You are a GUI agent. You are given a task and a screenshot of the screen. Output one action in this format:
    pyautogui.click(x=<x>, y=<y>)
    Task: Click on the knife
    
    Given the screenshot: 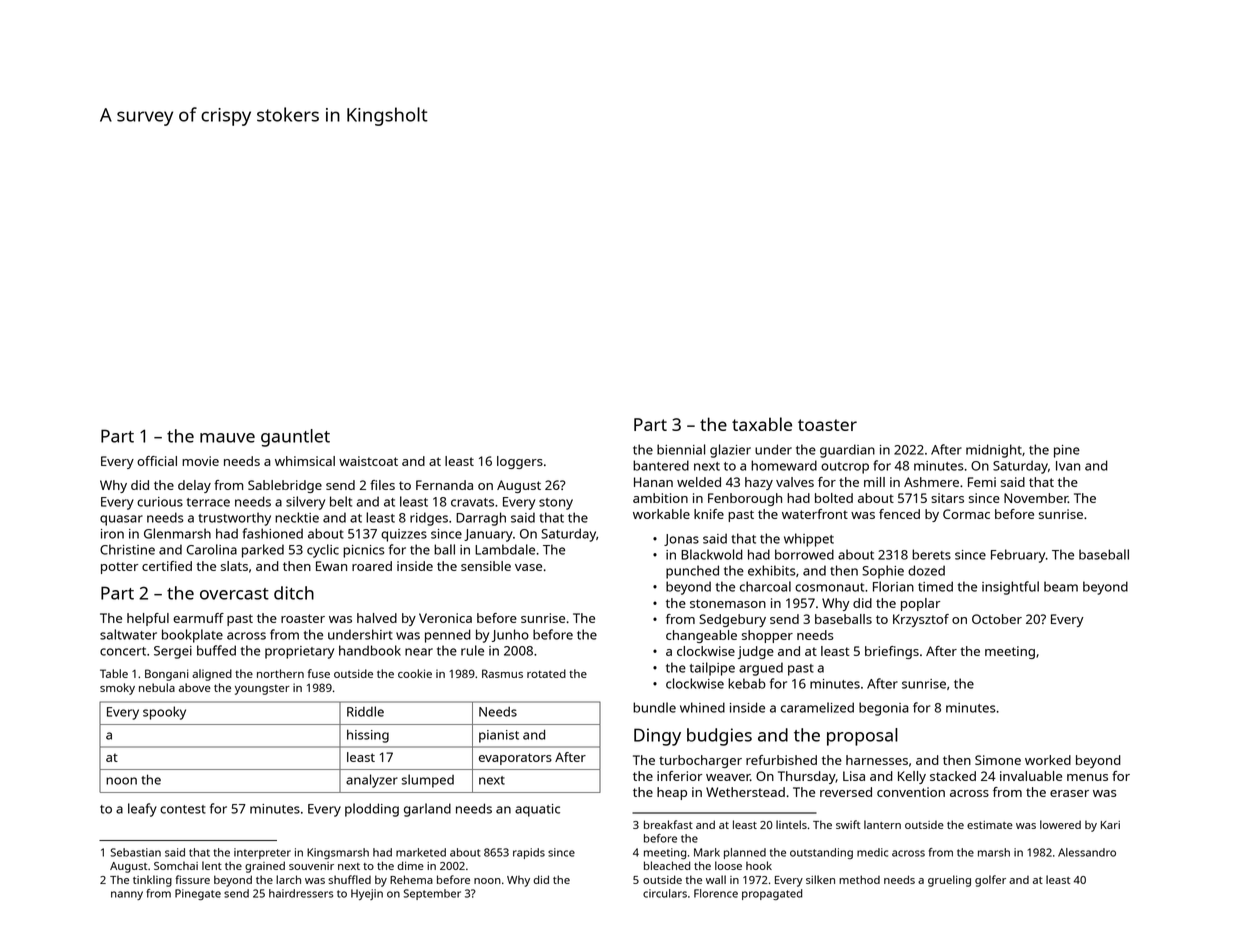 What is the action you would take?
    pyautogui.click(x=709, y=514)
